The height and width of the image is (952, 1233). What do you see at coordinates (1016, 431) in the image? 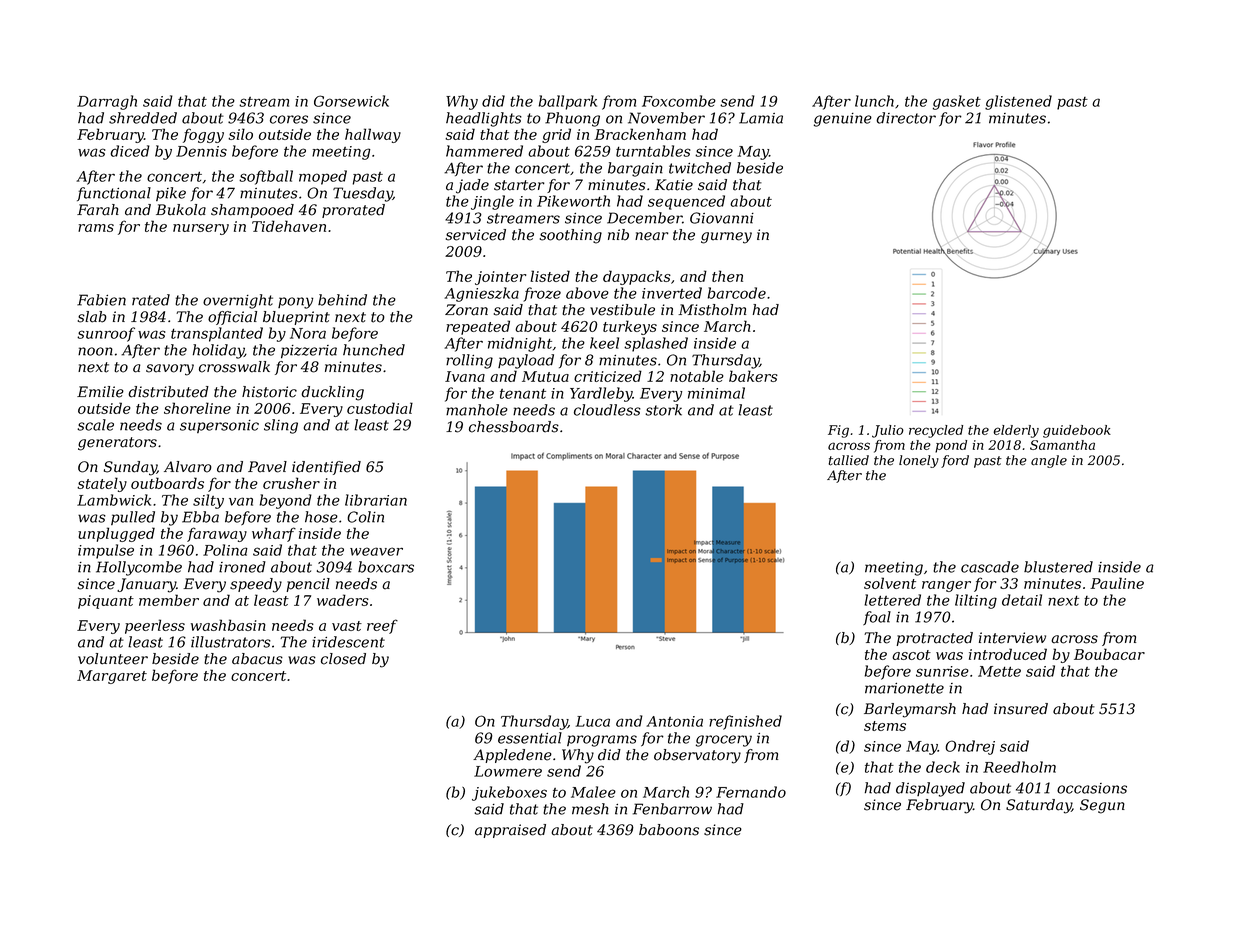
I see `elderly` at bounding box center [1016, 431].
